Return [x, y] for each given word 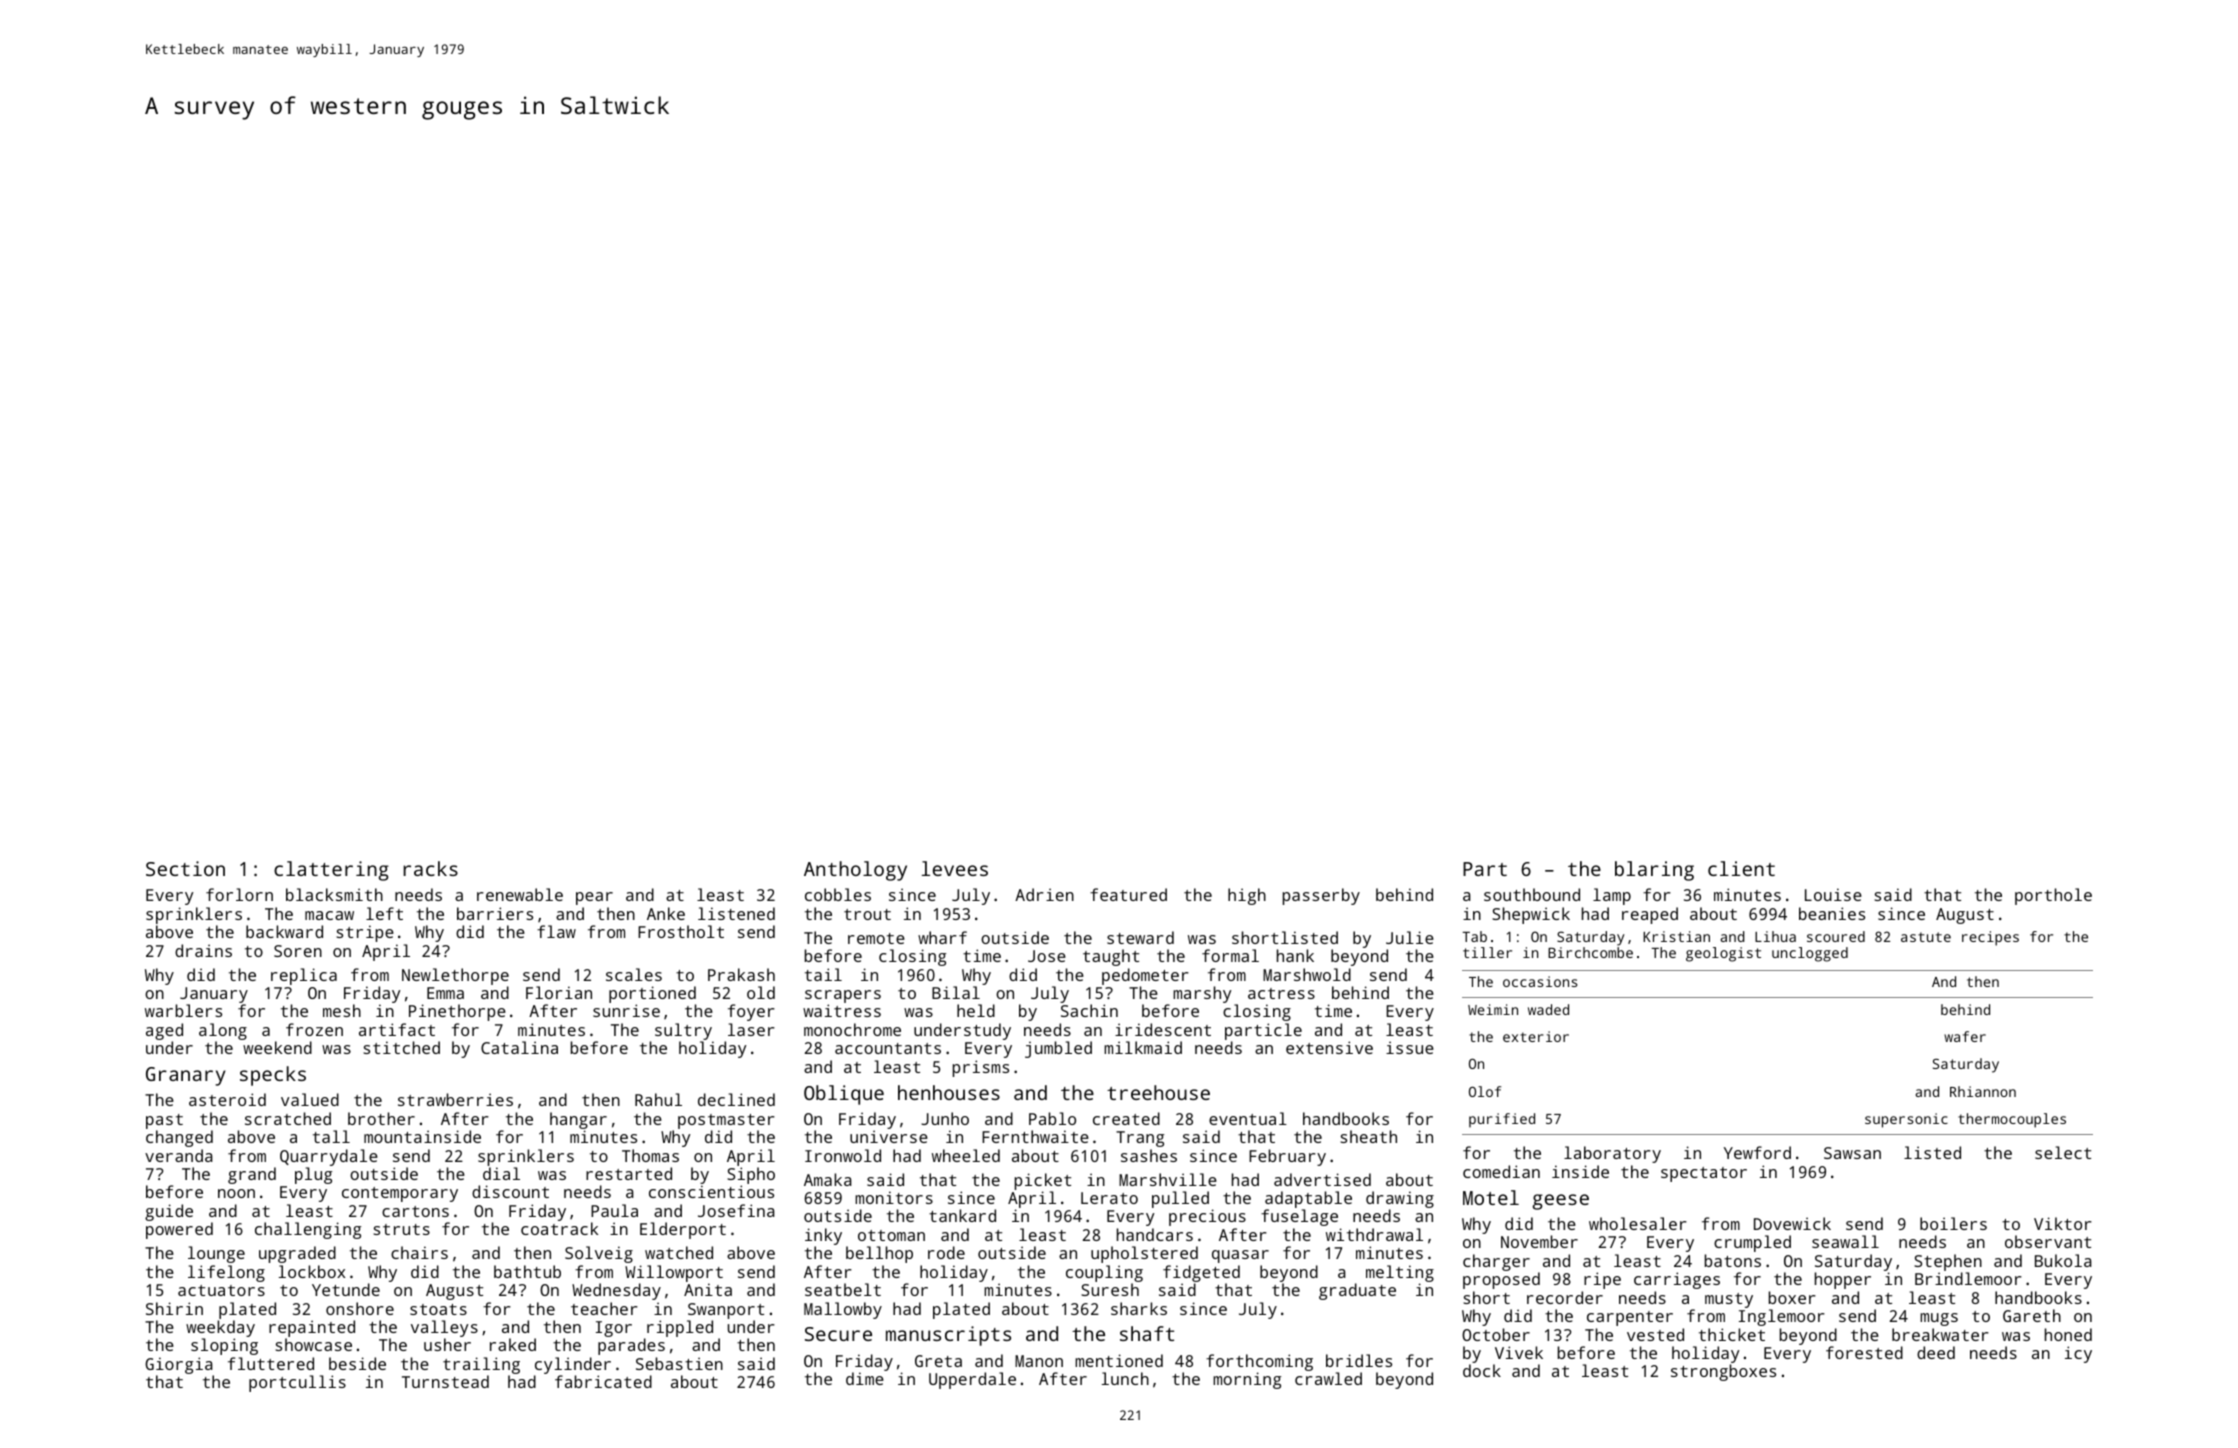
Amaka [828, 1179]
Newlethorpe [455, 976]
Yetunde [346, 1289]
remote [876, 938]
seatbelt [843, 1289]
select [2063, 1152]
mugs [1939, 1319]
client [1741, 868]
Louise [1833, 894]
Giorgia [179, 1365]
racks [430, 868]
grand [252, 1175]
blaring [1654, 871]
